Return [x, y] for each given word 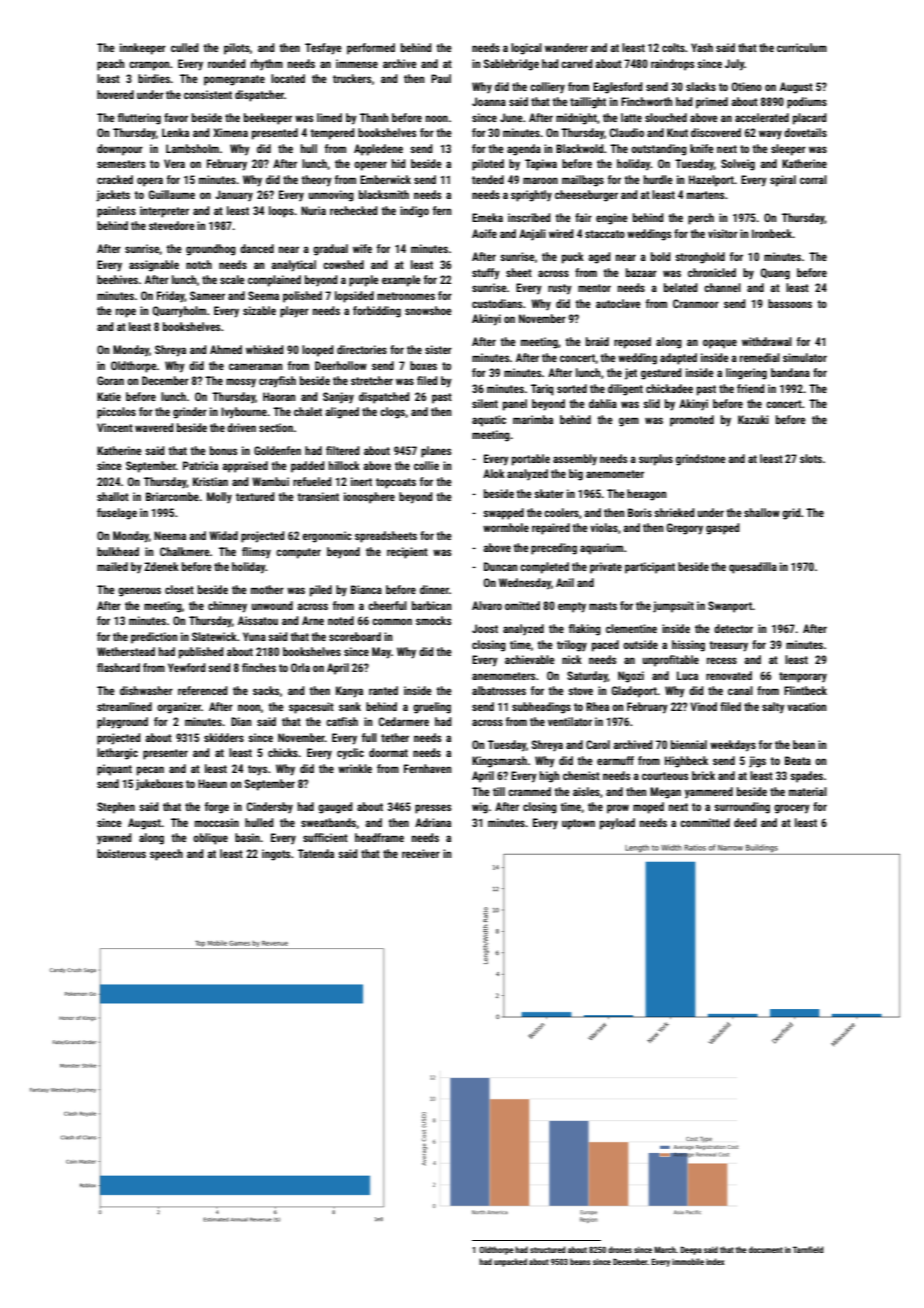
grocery [792, 809]
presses [433, 809]
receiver [421, 853]
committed [705, 822]
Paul [441, 78]
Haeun [212, 783]
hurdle [658, 179]
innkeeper [143, 49]
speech [166, 855]
